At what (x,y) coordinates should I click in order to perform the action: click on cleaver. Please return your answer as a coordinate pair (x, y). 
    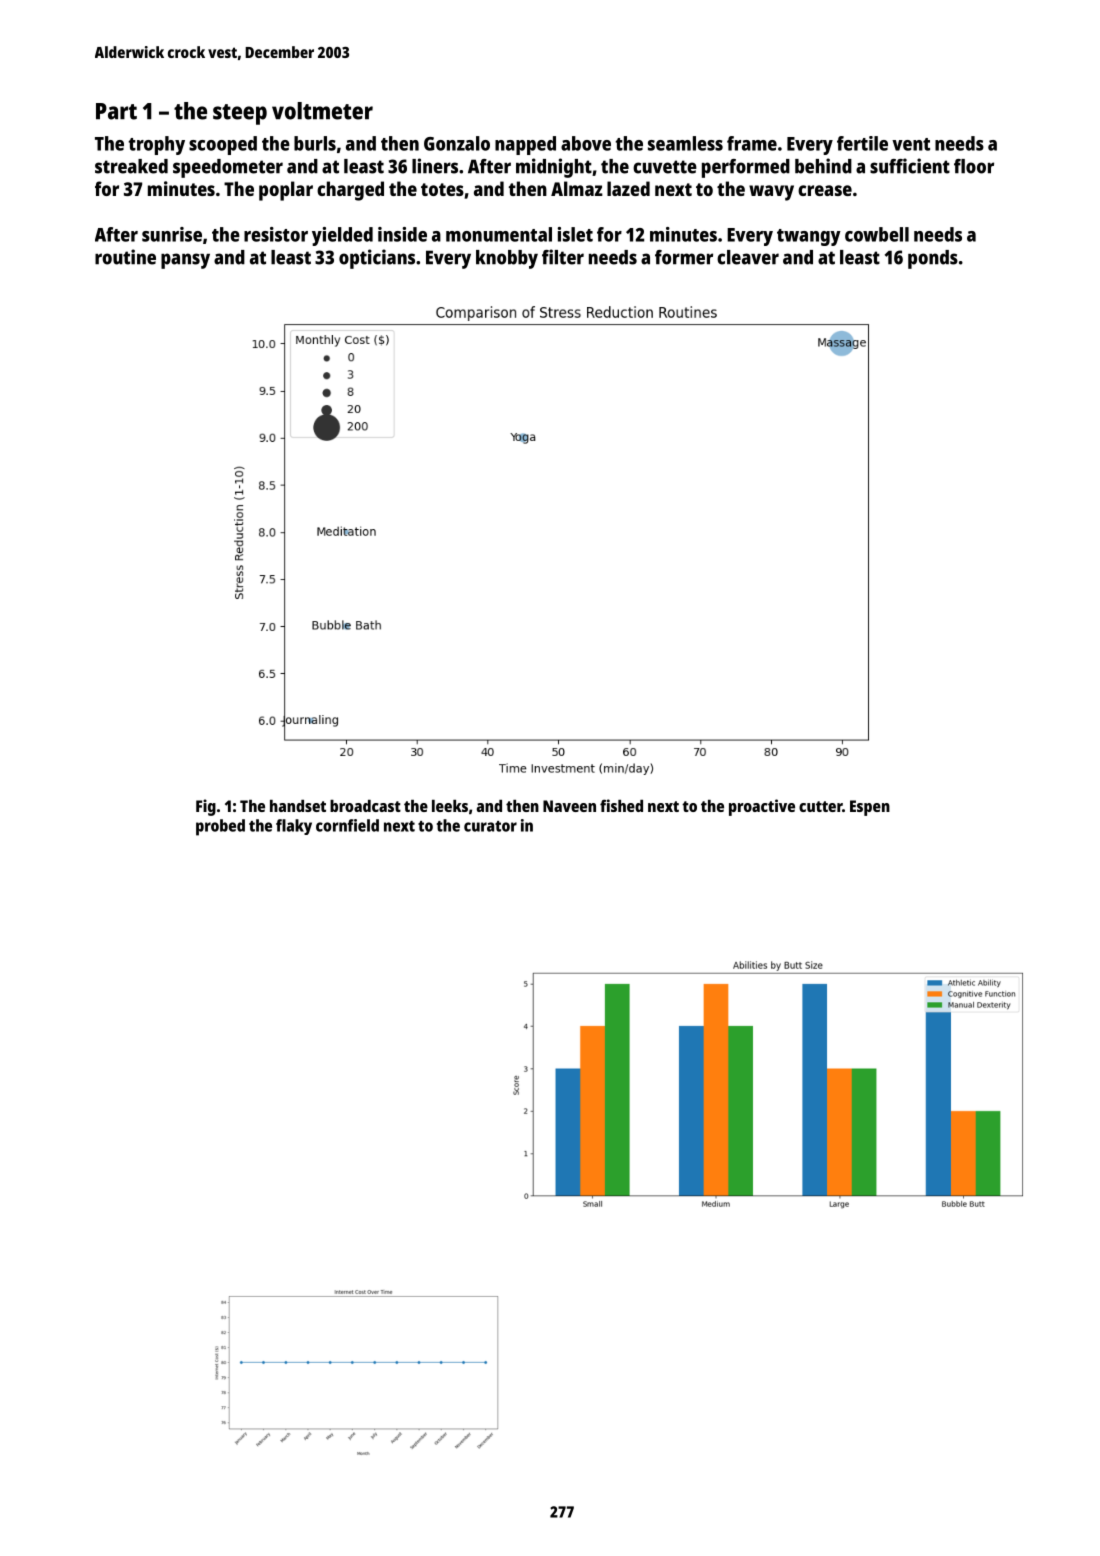
    Looking at the image, I should click on (748, 257).
